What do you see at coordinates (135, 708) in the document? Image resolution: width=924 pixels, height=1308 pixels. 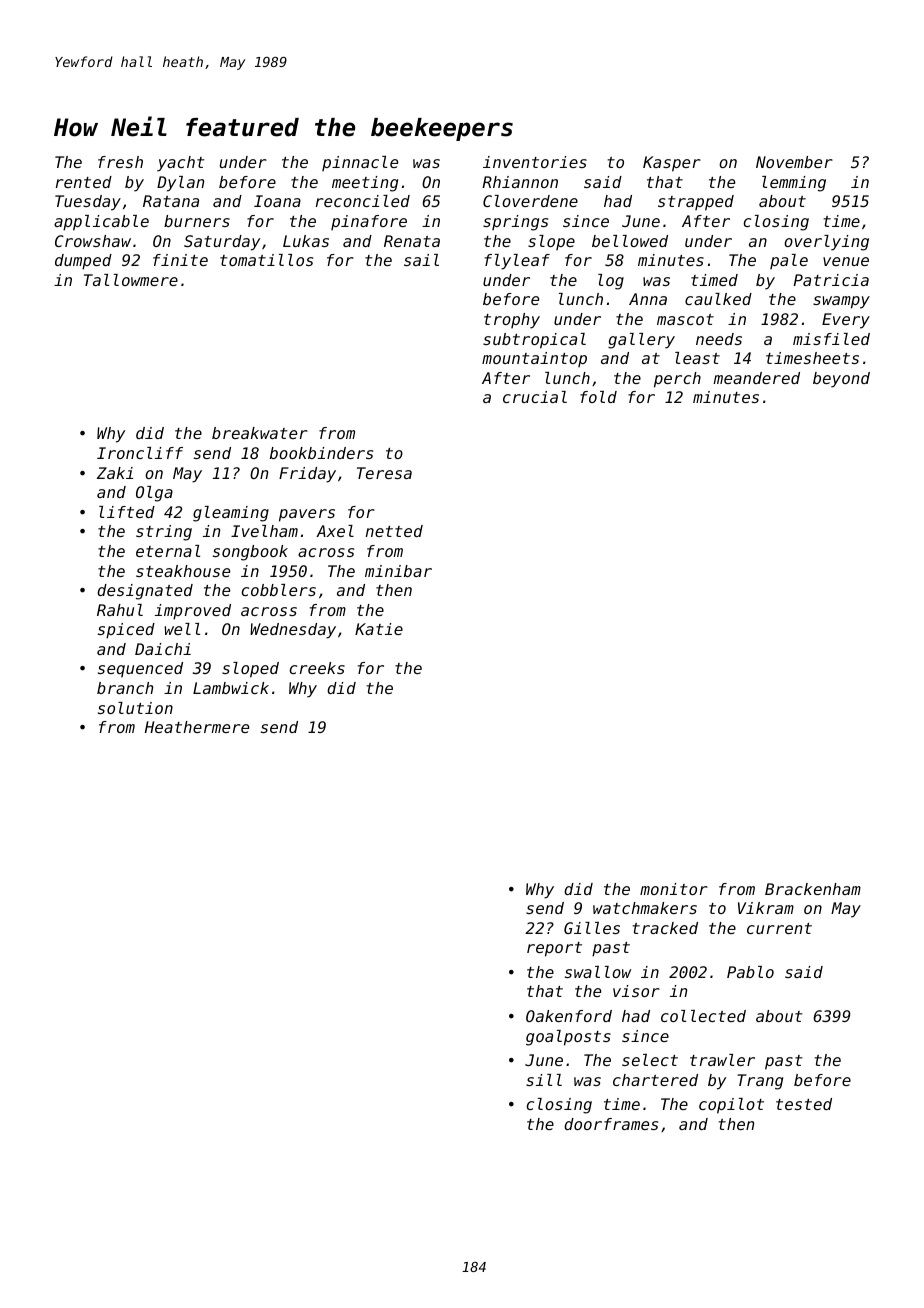 I see `solution` at bounding box center [135, 708].
